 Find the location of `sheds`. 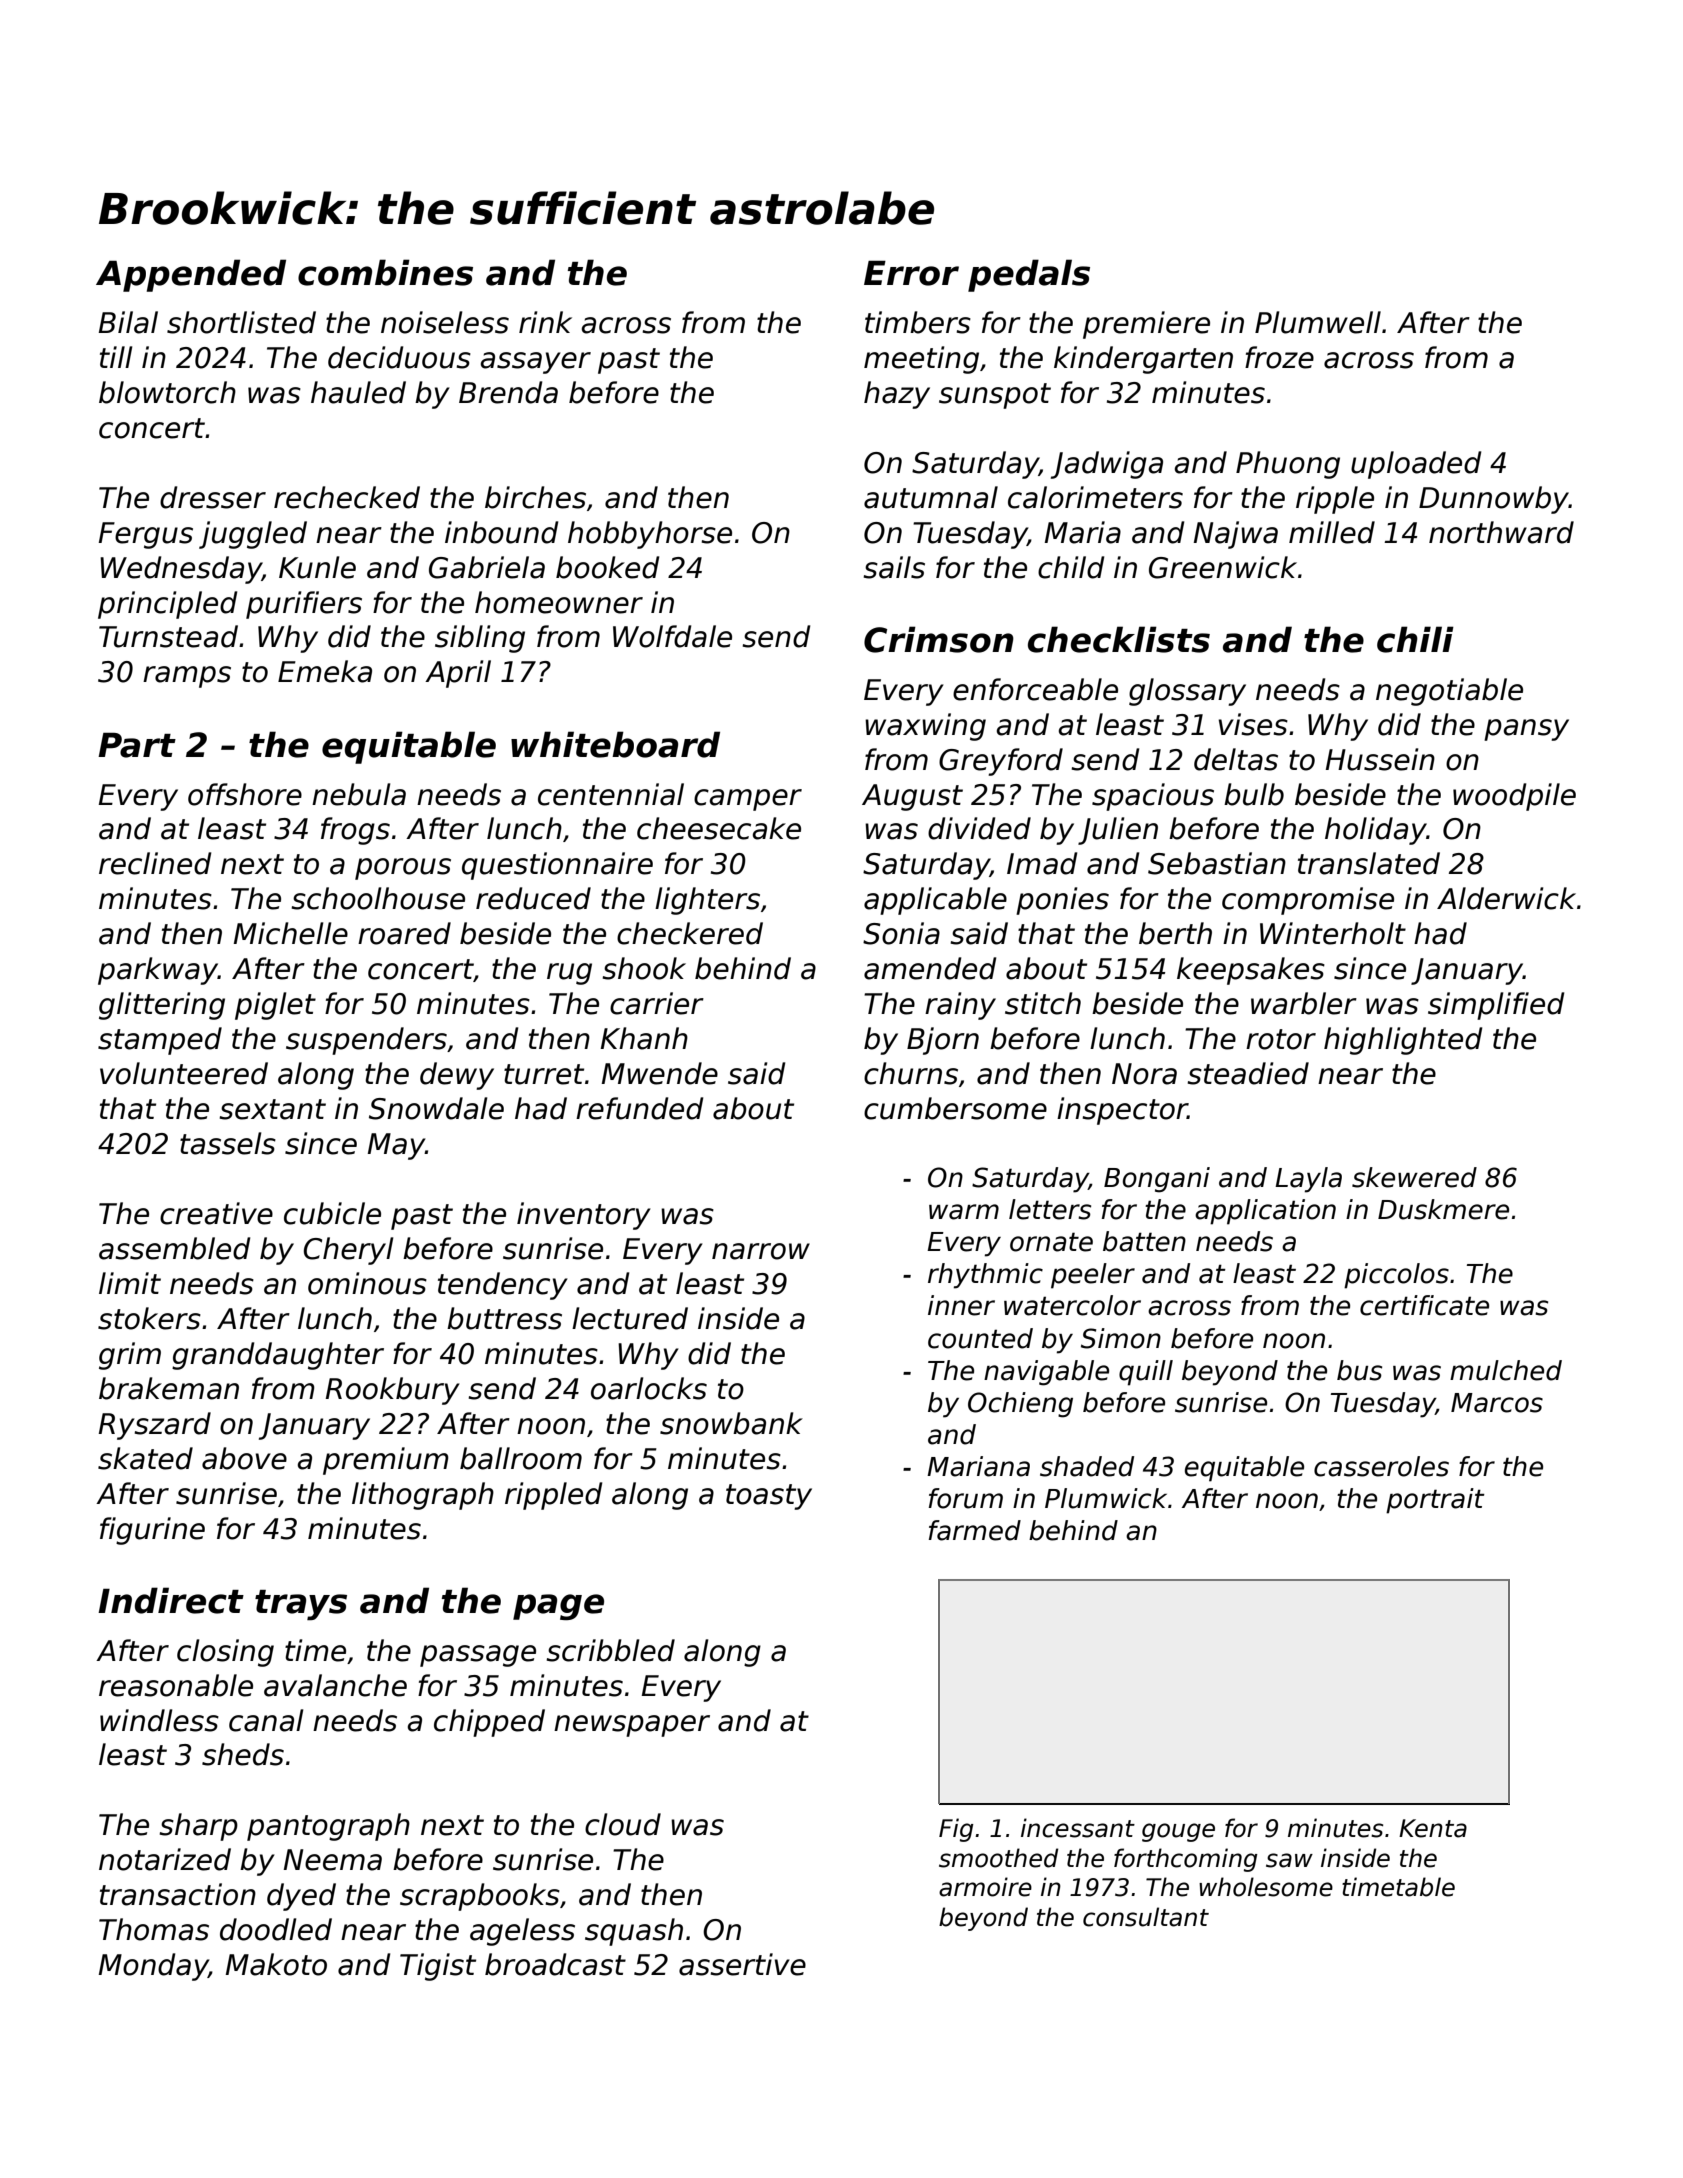

sheds is located at coordinates (243, 1754).
